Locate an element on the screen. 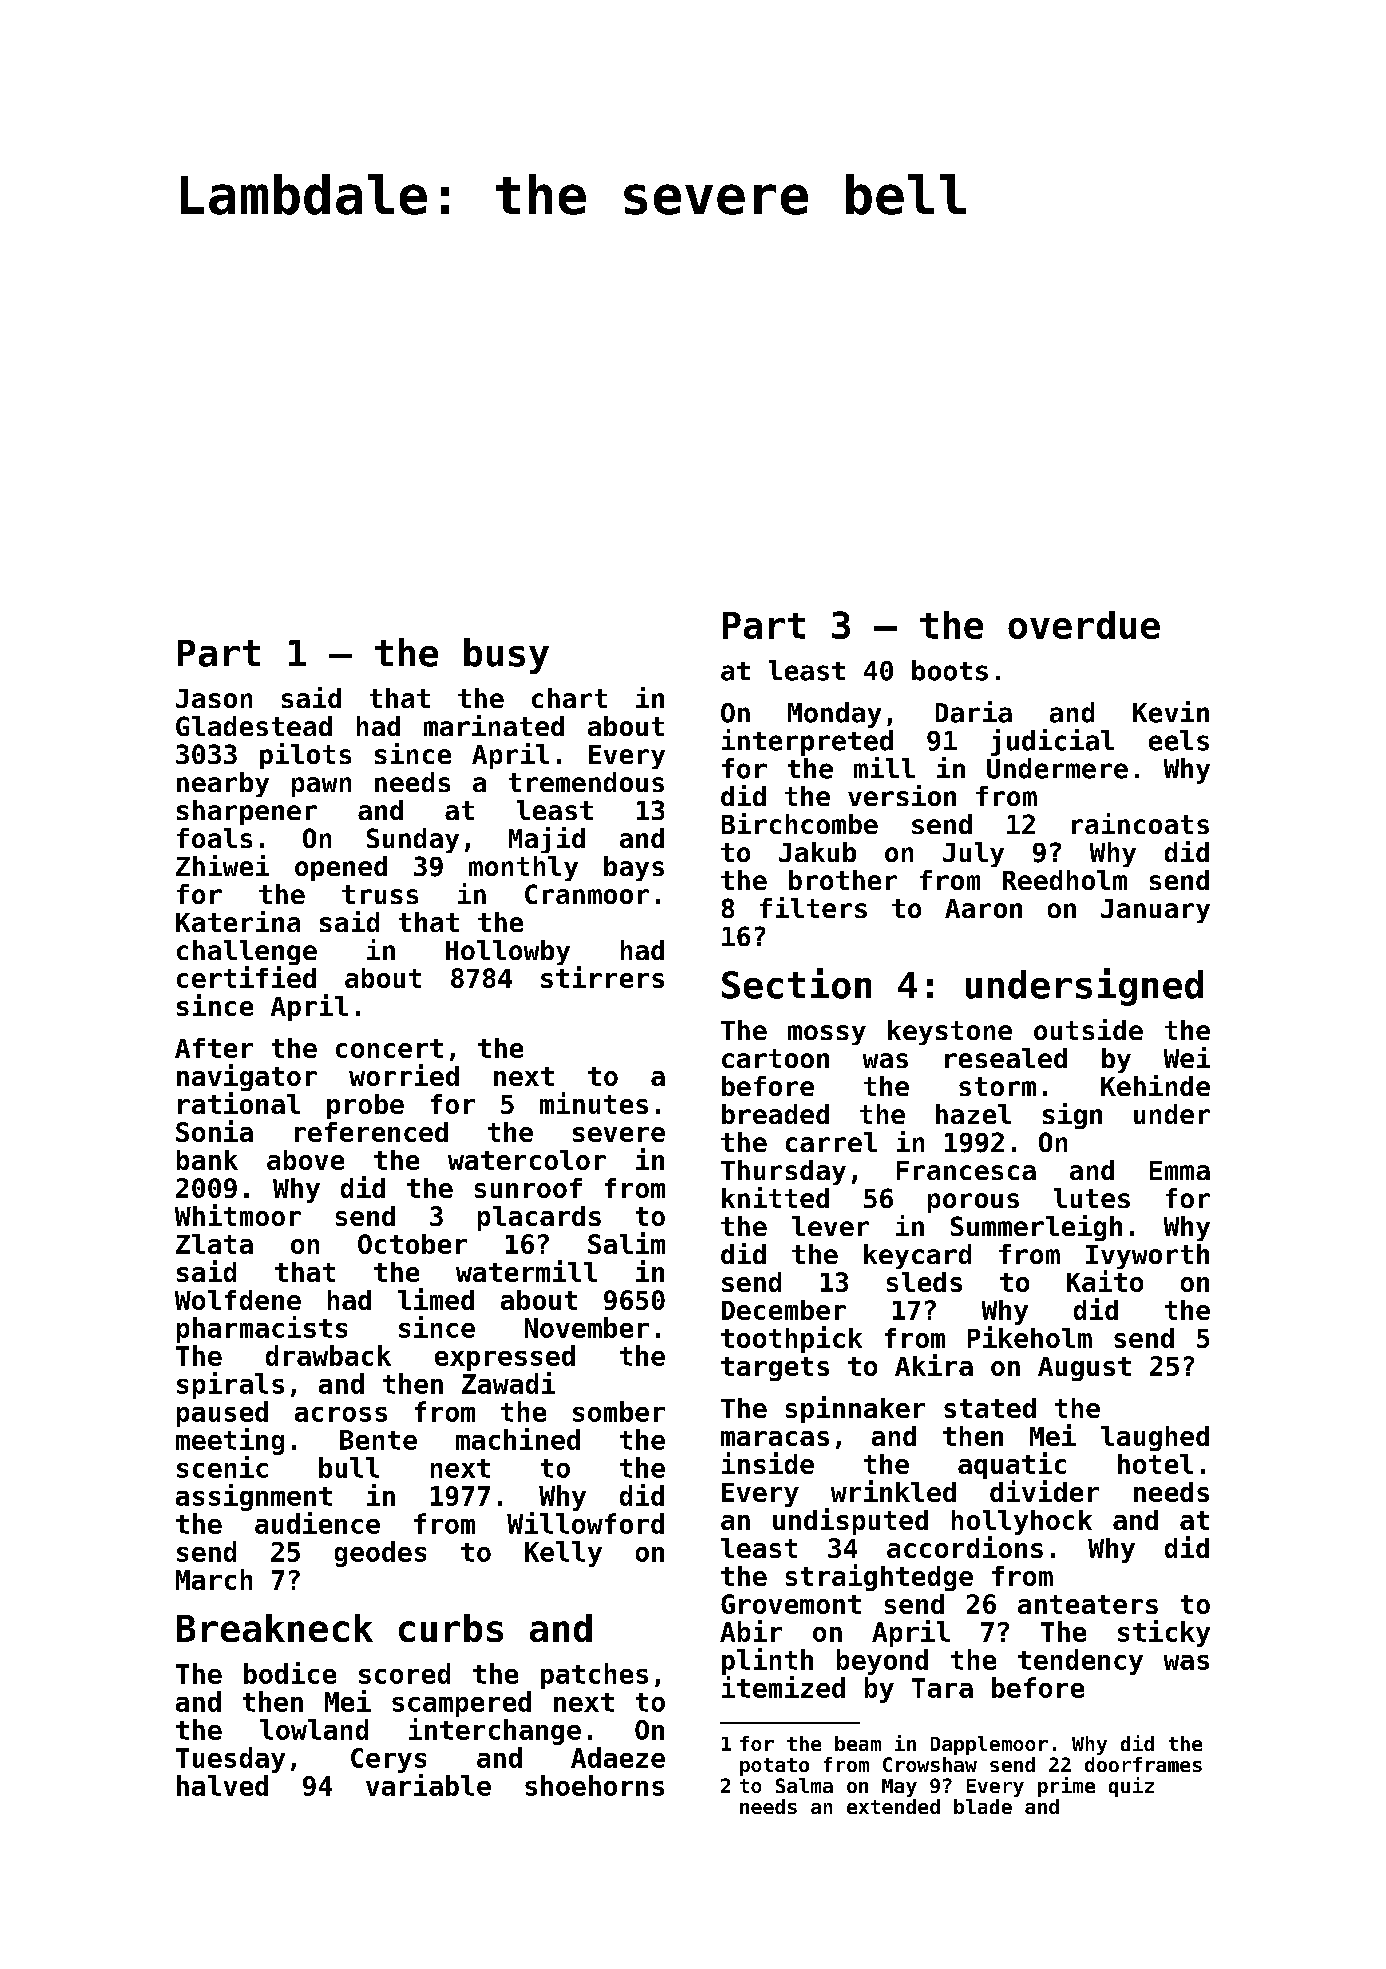  Grovemont is located at coordinates (791, 1604).
